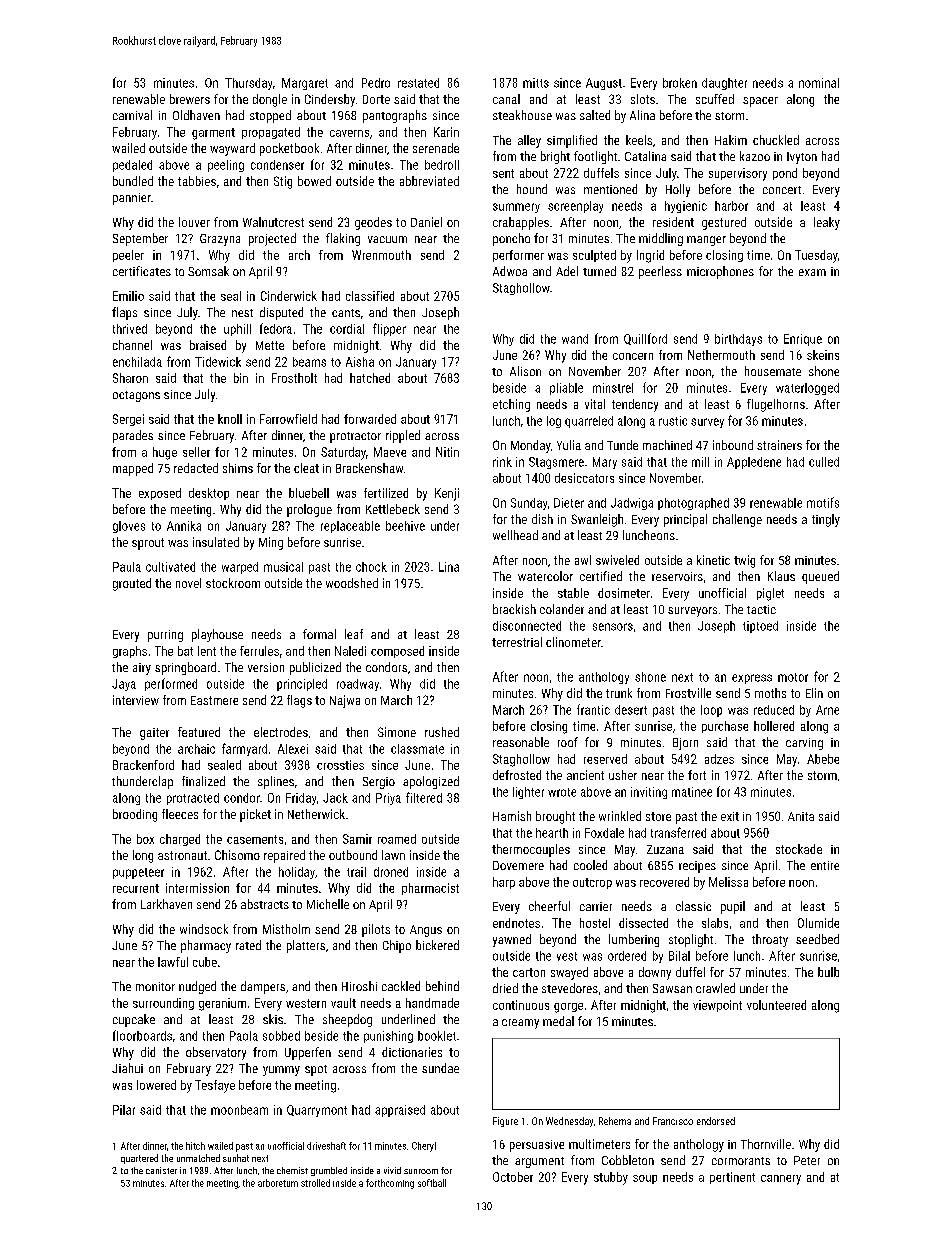 This document has width=952, height=1233. Describe the element at coordinates (208, 271) in the document. I see `Somsak` at that location.
